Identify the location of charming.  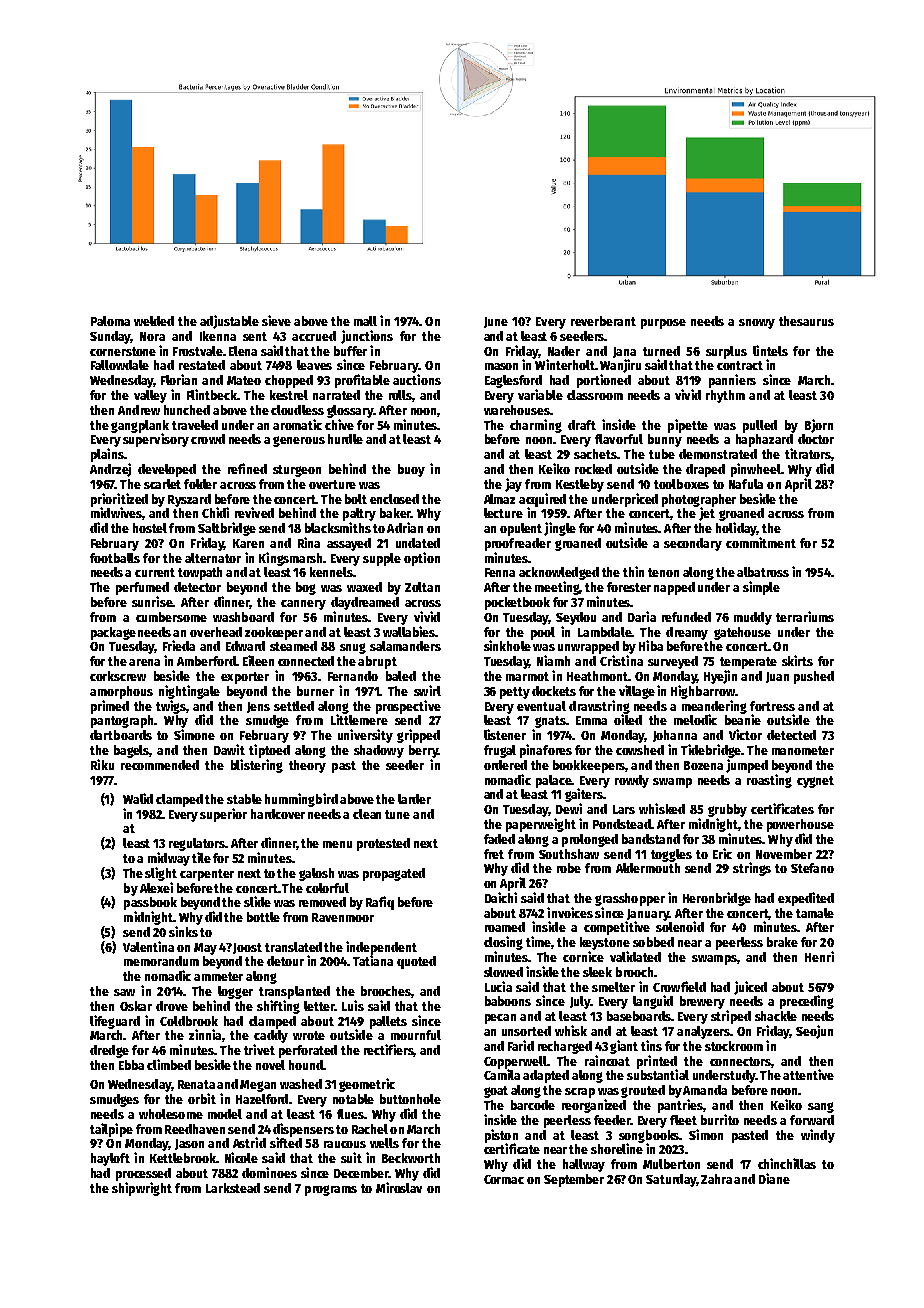
(536, 426).
